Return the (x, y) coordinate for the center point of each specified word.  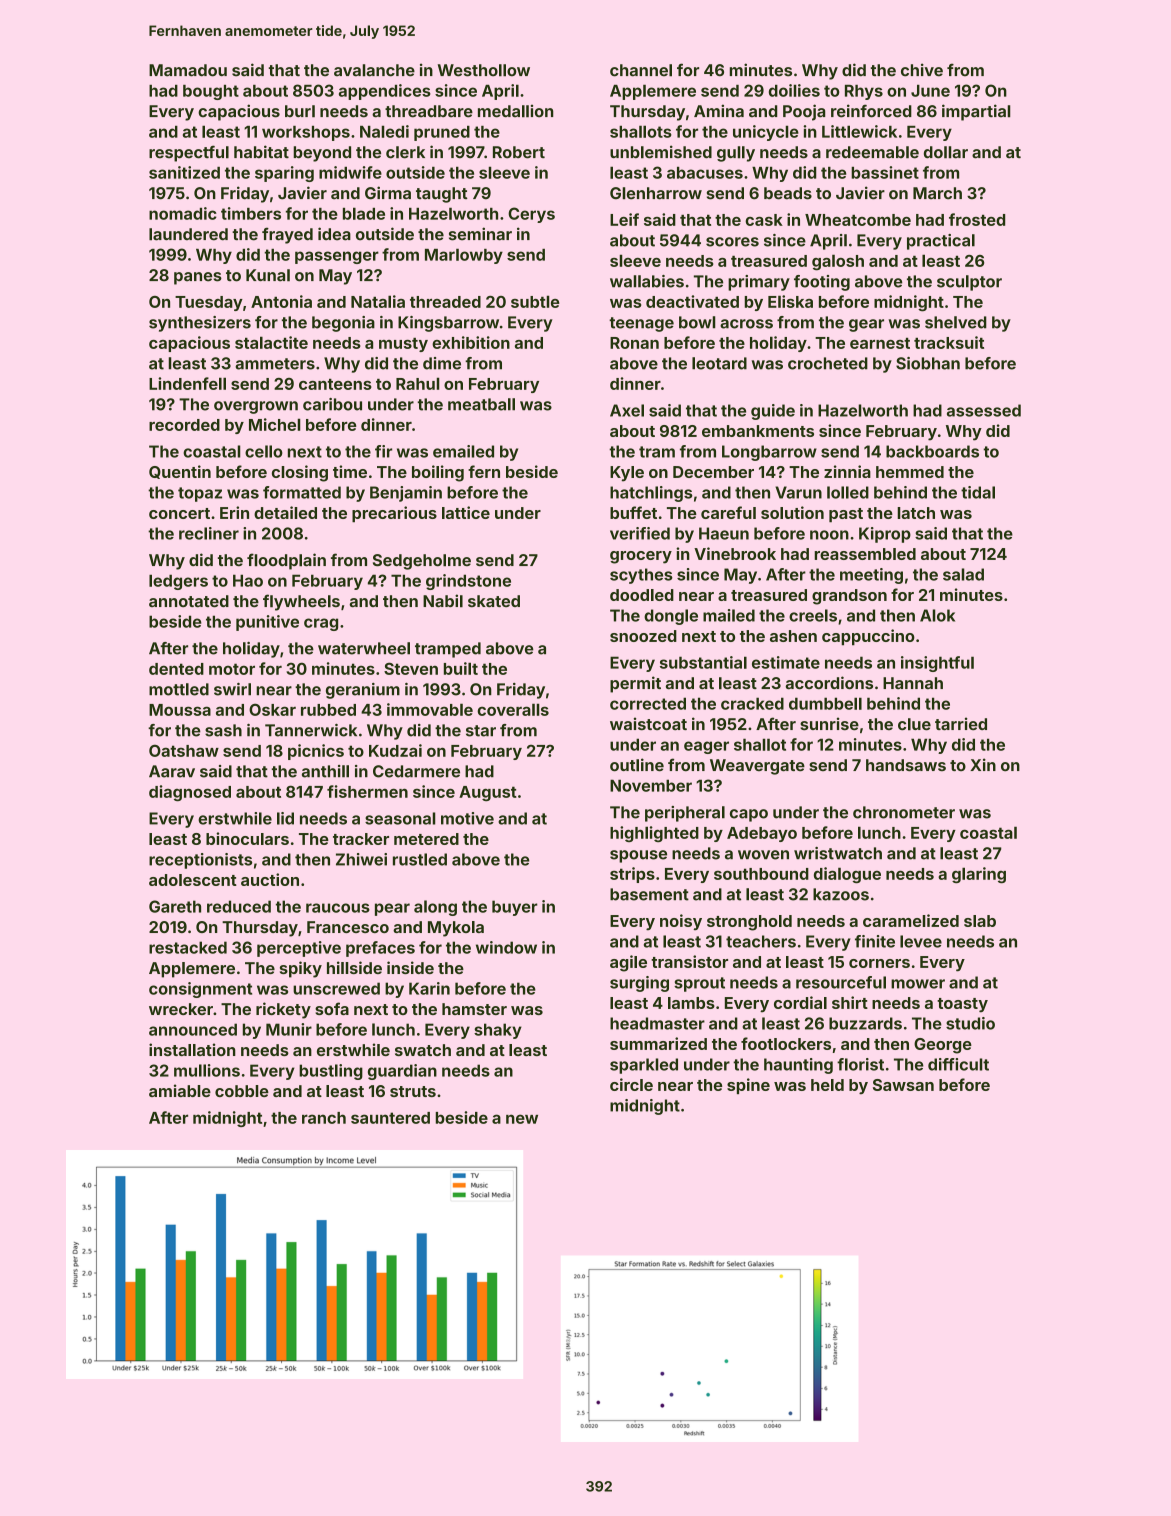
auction (270, 879)
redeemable (872, 152)
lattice (466, 512)
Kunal (268, 275)
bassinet (885, 172)
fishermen (367, 791)
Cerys (531, 215)
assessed (984, 410)
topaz (200, 494)
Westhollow (484, 70)
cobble (242, 1091)
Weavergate (757, 767)
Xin (983, 764)
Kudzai (395, 750)
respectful (189, 153)
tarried (961, 723)
